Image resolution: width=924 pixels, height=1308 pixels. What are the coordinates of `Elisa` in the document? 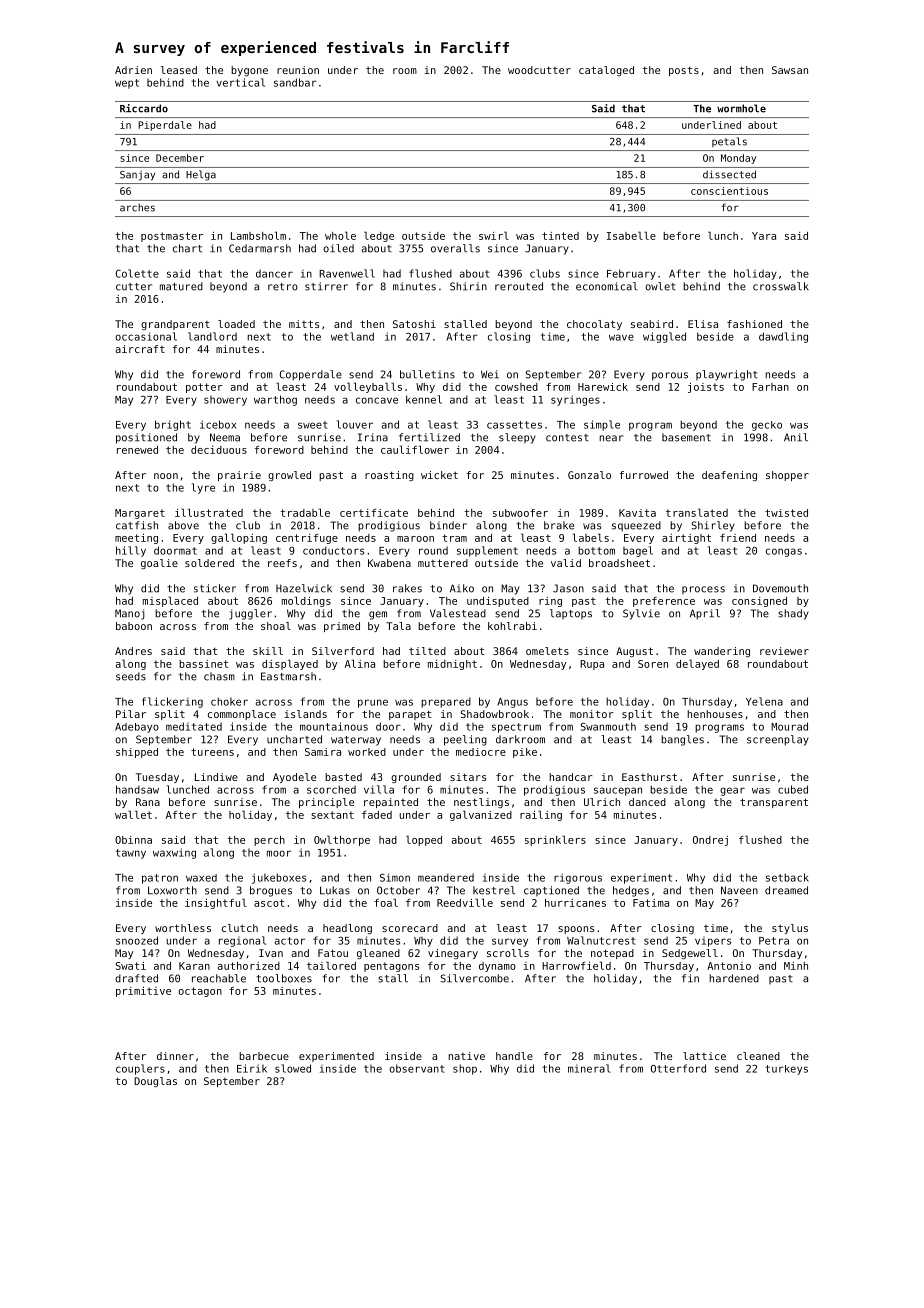 It's located at (703, 324).
